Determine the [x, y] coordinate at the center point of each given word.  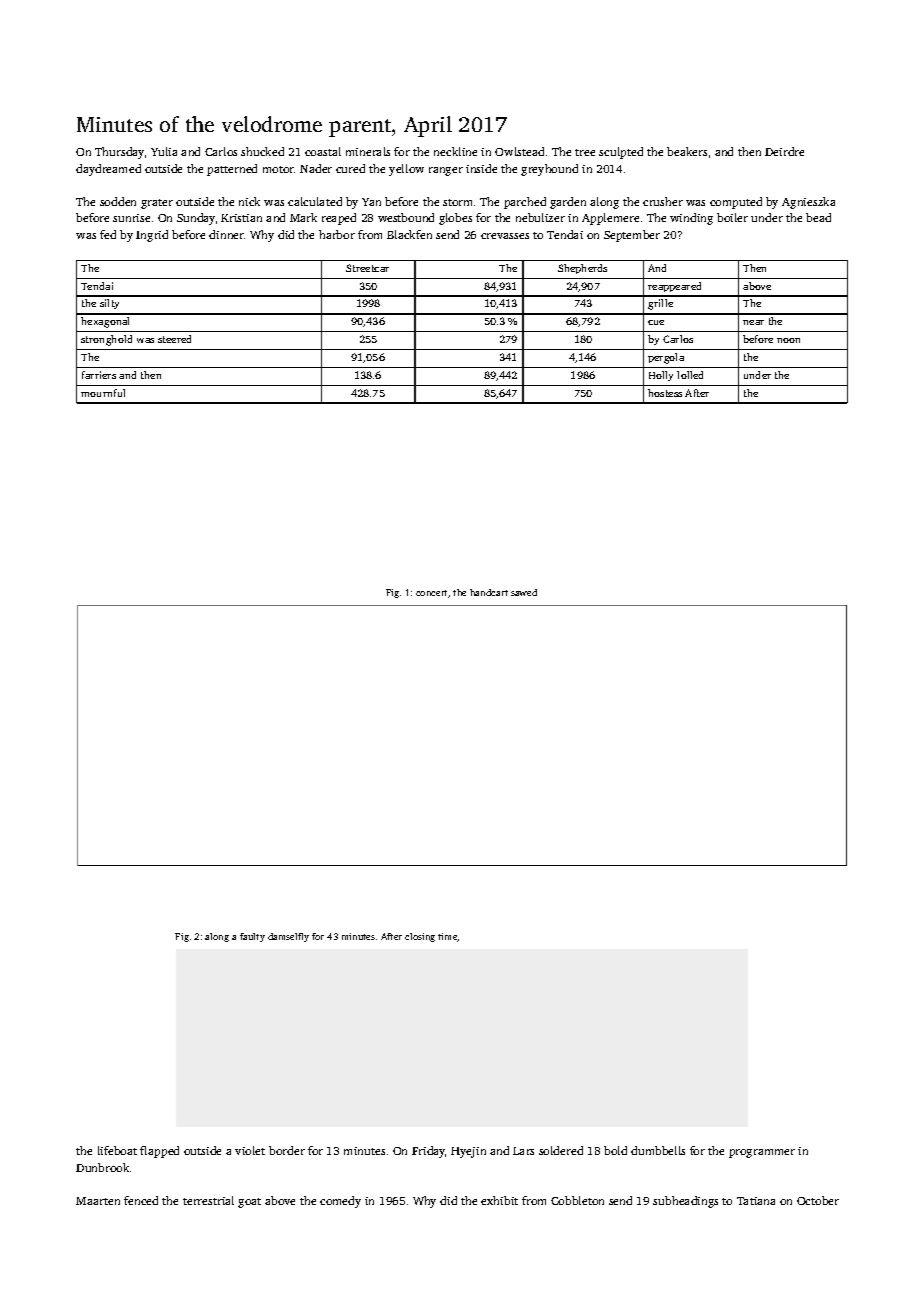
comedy [340, 1202]
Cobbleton [577, 1200]
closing [420, 937]
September [632, 236]
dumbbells [658, 1150]
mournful [103, 393]
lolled [690, 375]
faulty [252, 937]
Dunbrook [102, 1167]
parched [525, 203]
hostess [665, 393]
